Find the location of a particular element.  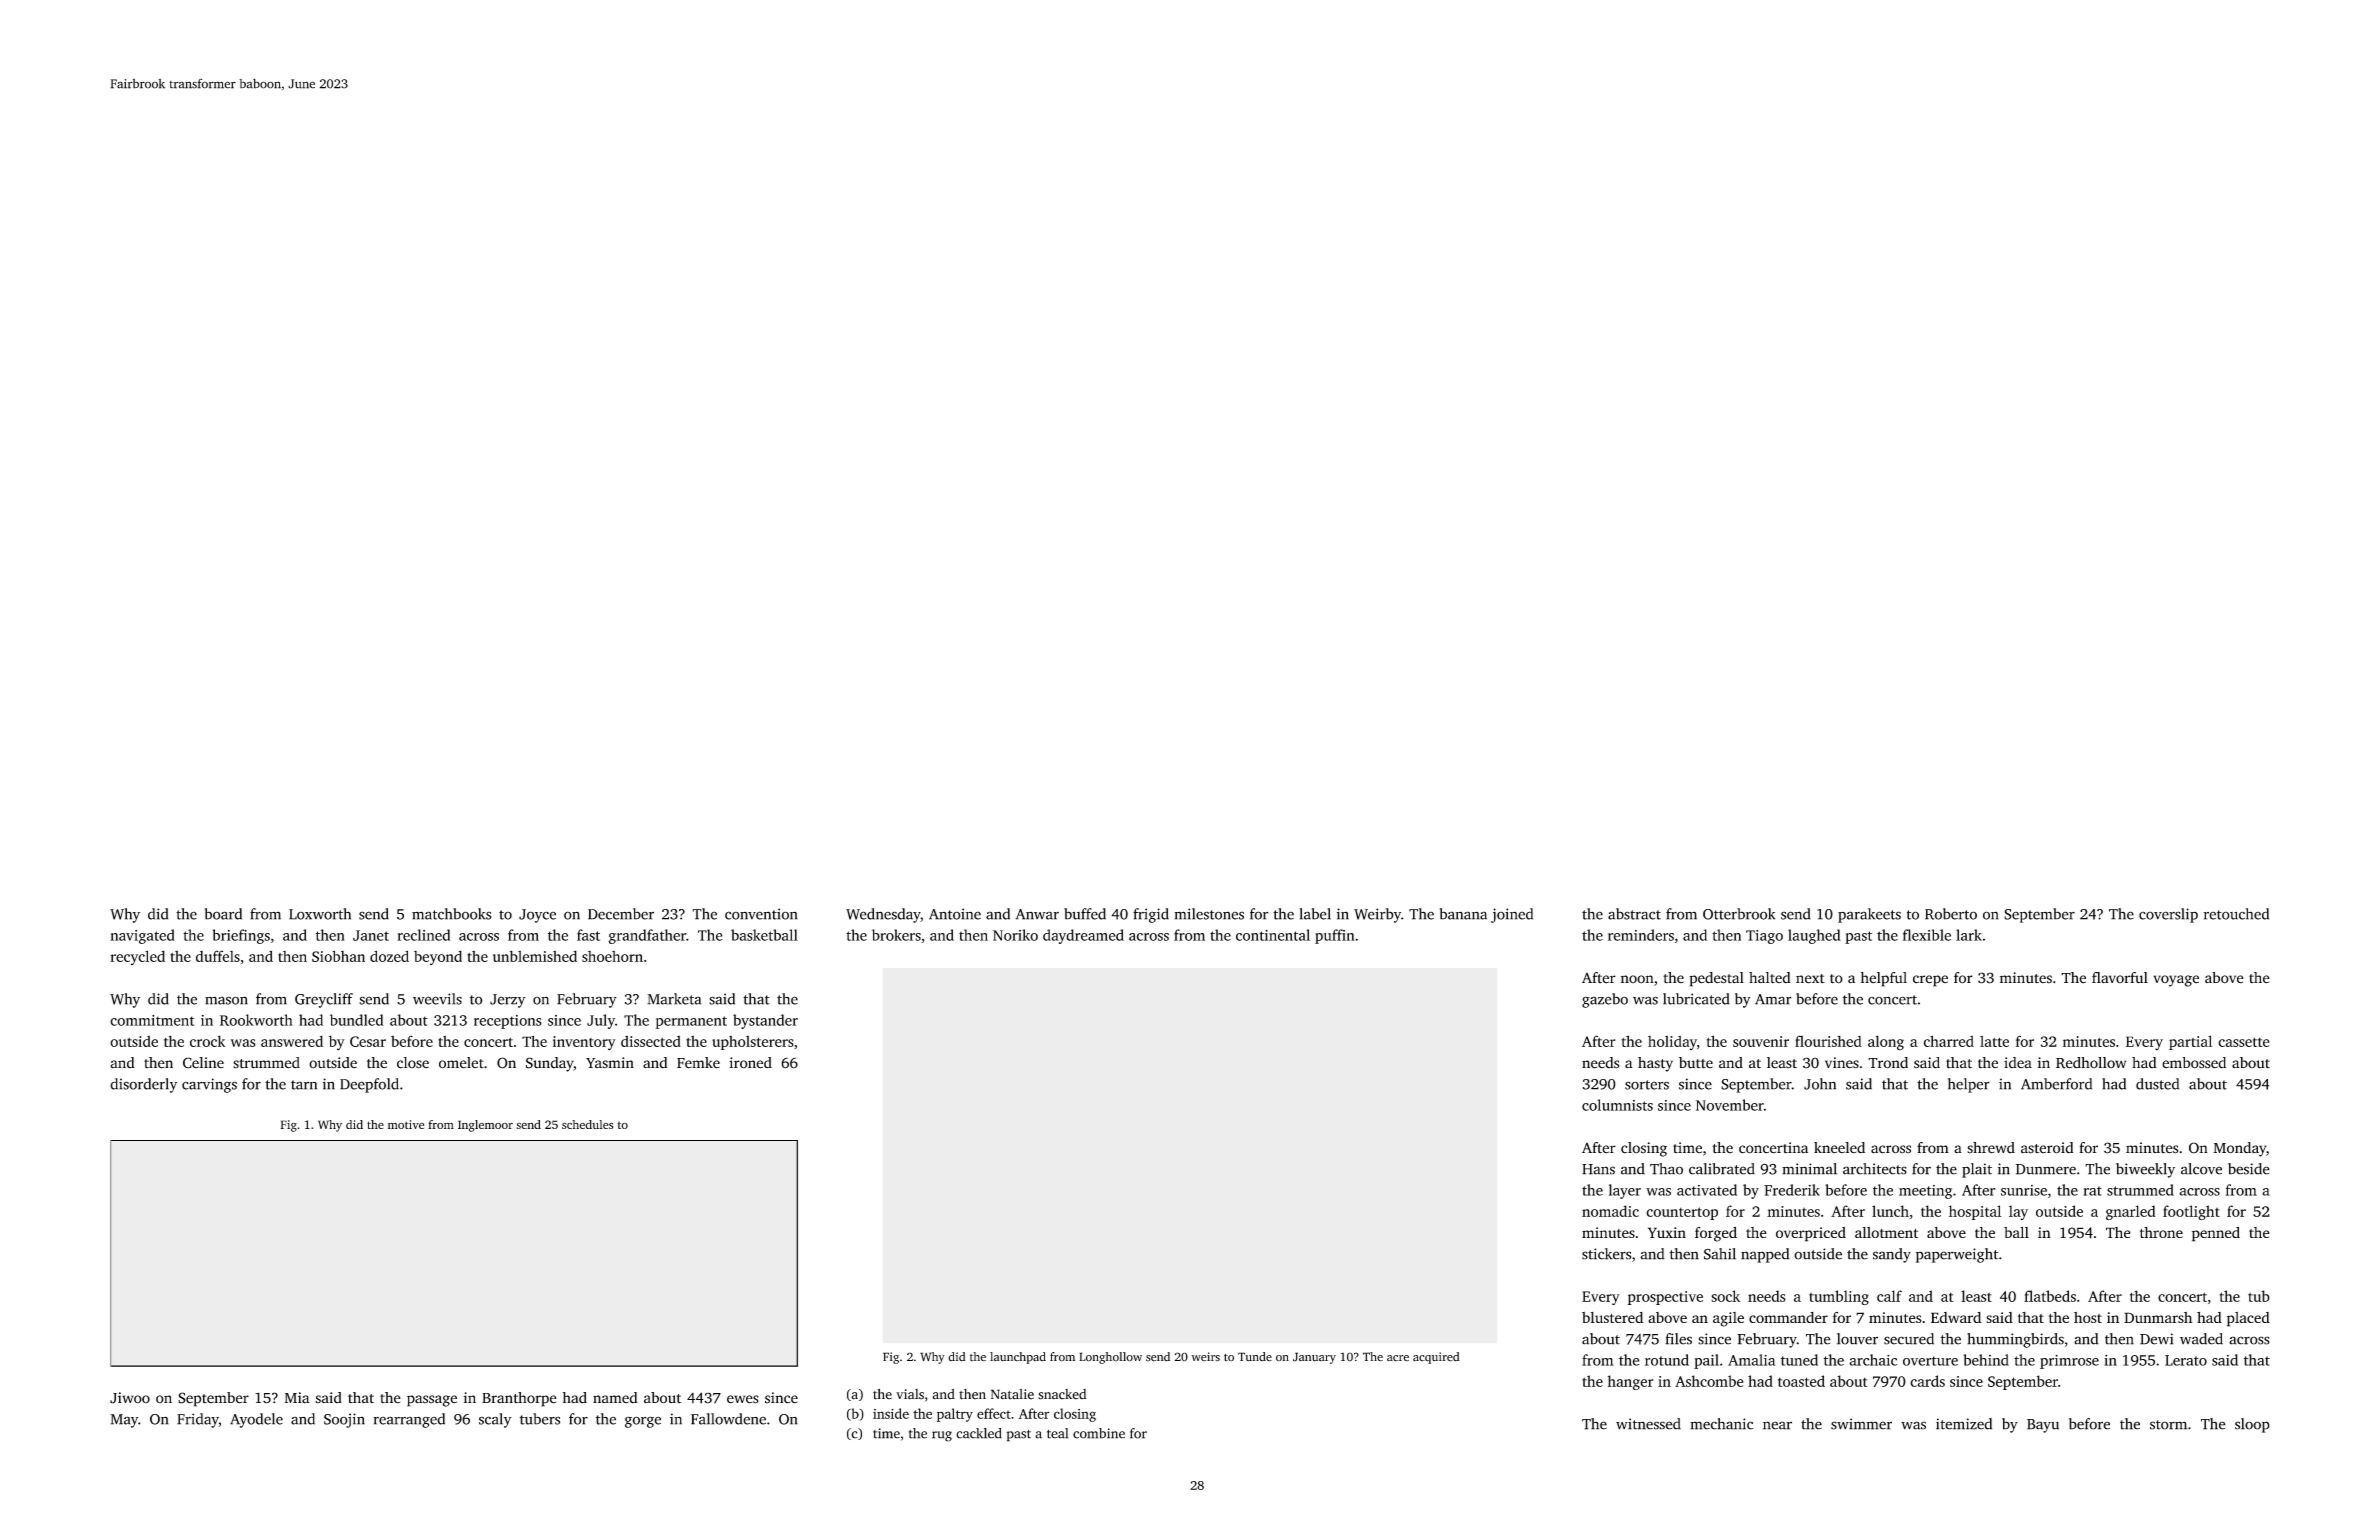

noon is located at coordinates (1637, 979).
